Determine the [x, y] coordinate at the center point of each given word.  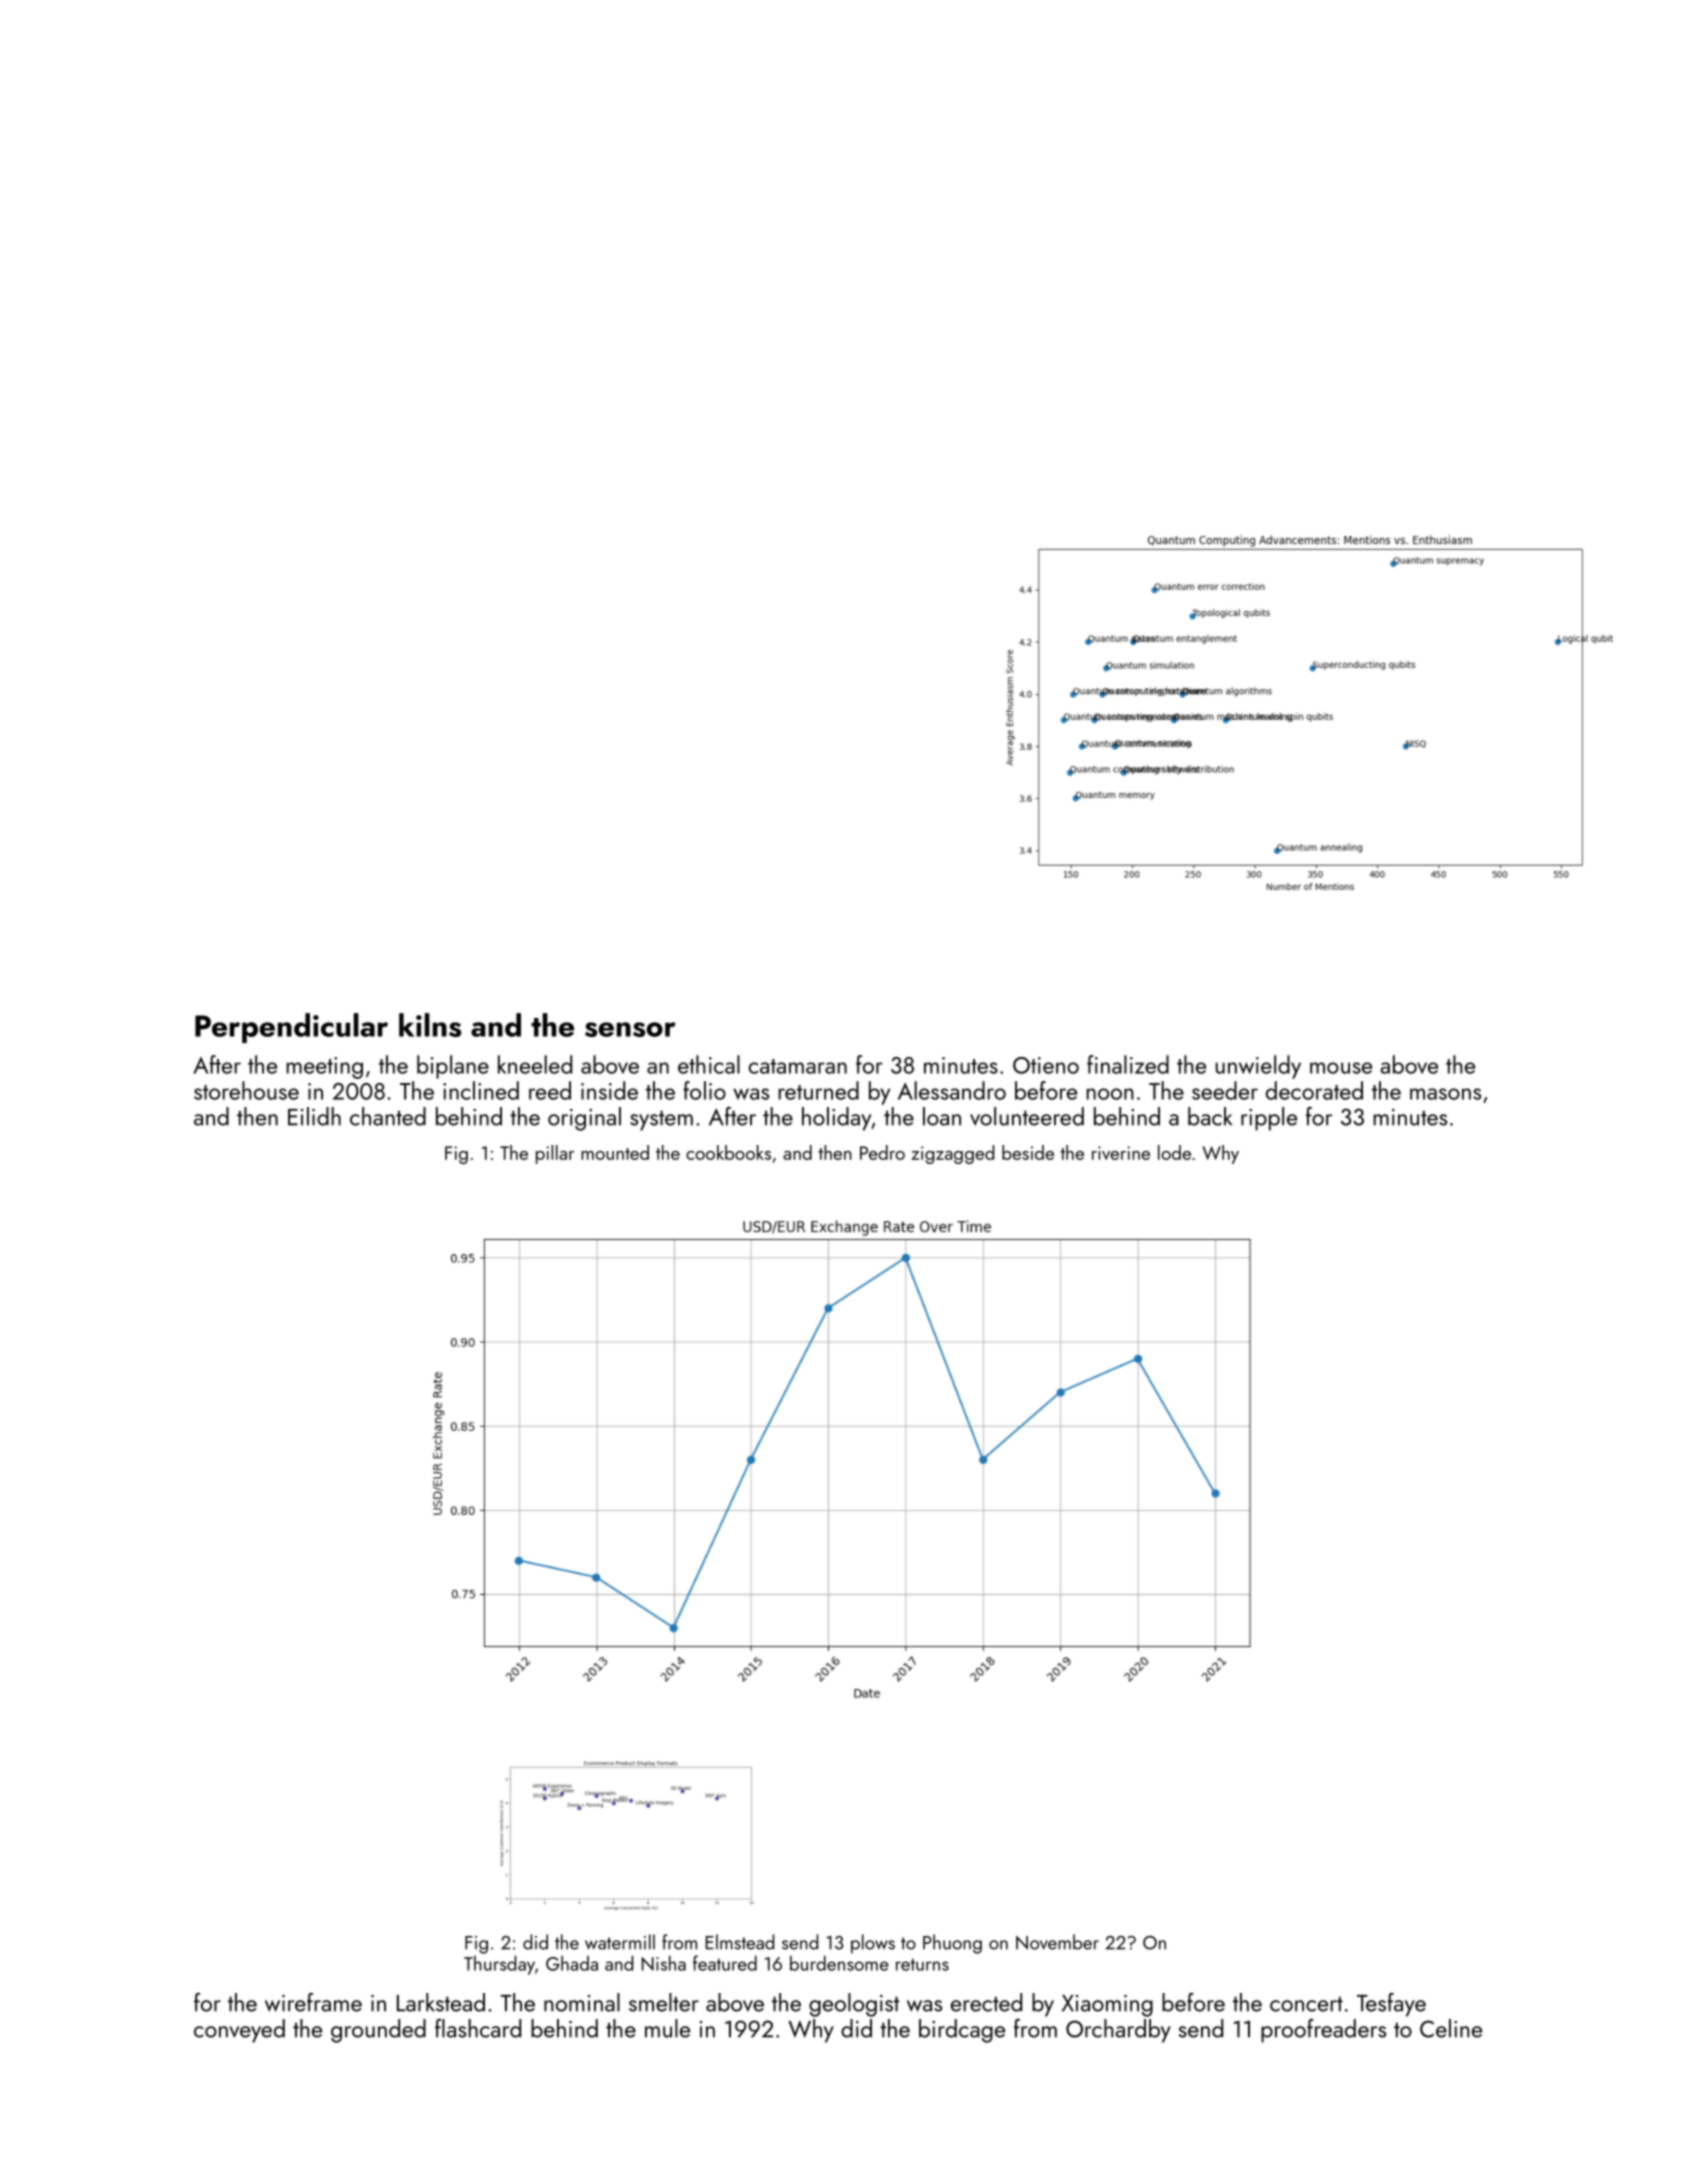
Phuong [952, 1944]
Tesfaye [1391, 2005]
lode [1174, 1152]
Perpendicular [291, 1028]
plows [873, 1944]
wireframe [313, 2002]
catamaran [797, 1066]
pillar [555, 1154]
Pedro [882, 1152]
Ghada [572, 1963]
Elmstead [740, 1942]
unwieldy [1258, 1067]
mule [667, 2028]
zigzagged [952, 1154]
